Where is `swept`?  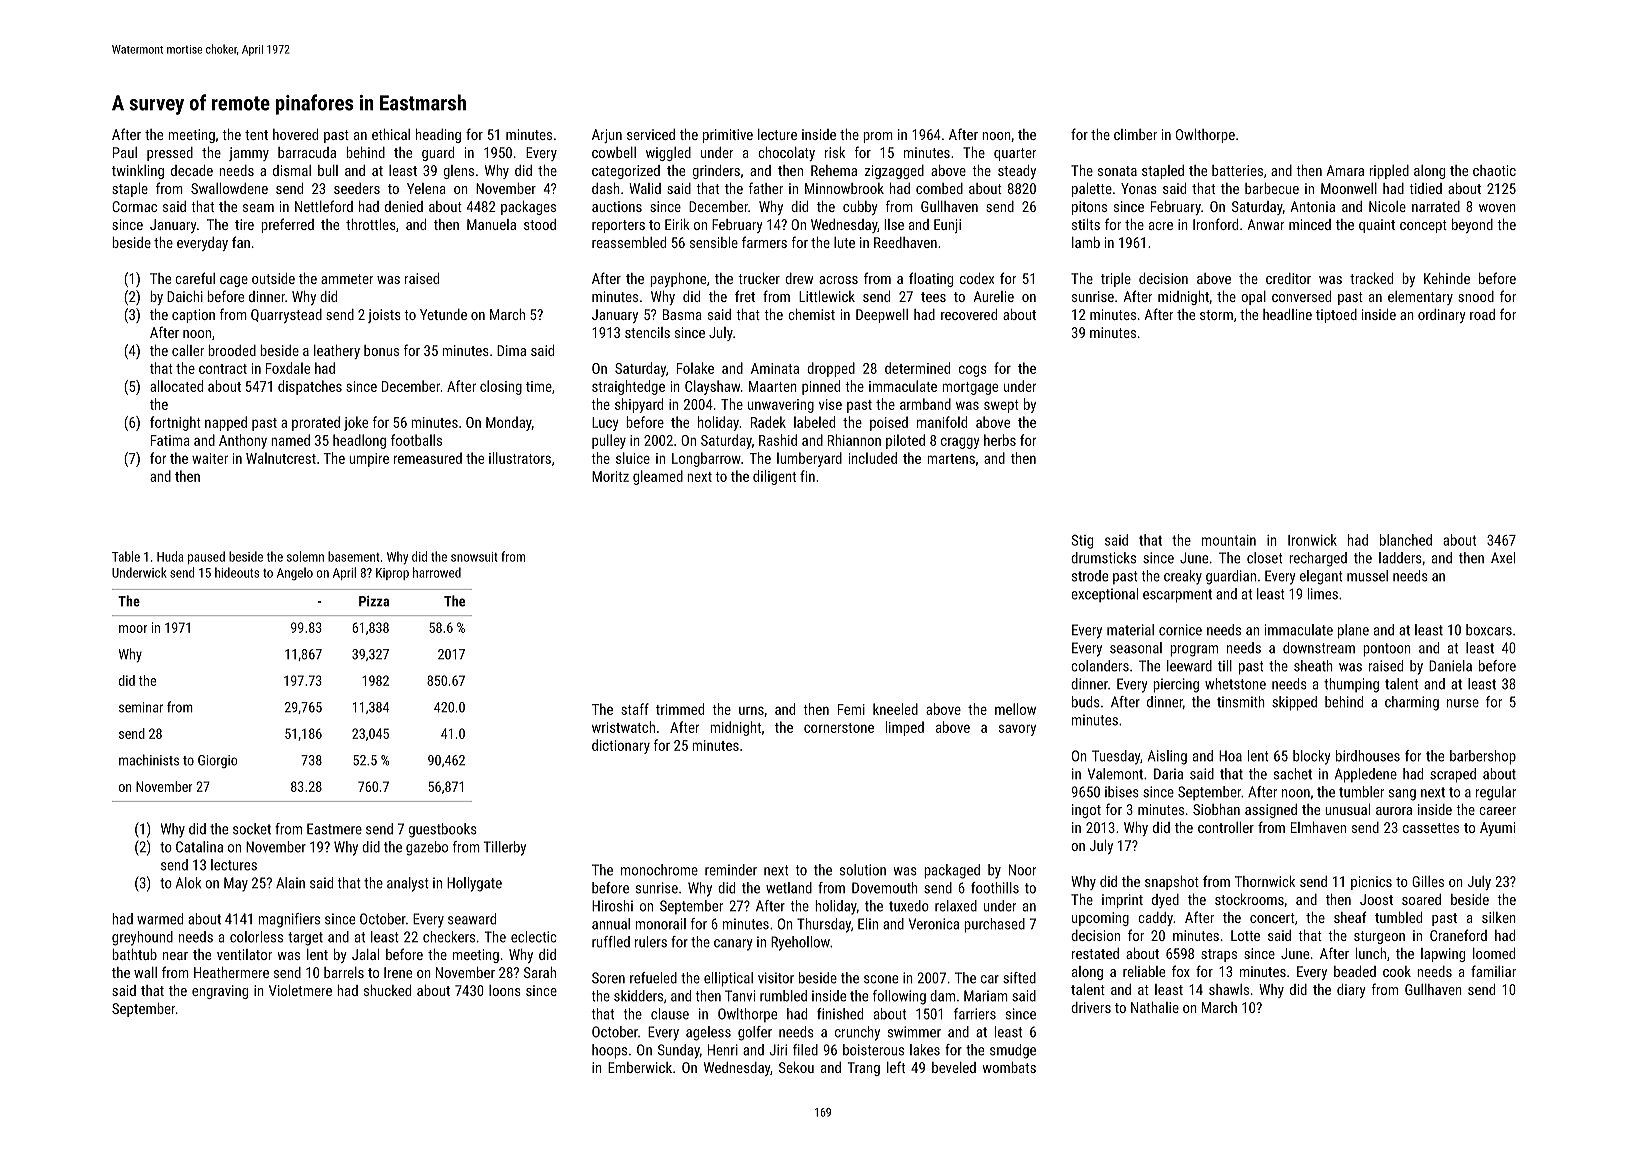 swept is located at coordinates (1001, 406).
